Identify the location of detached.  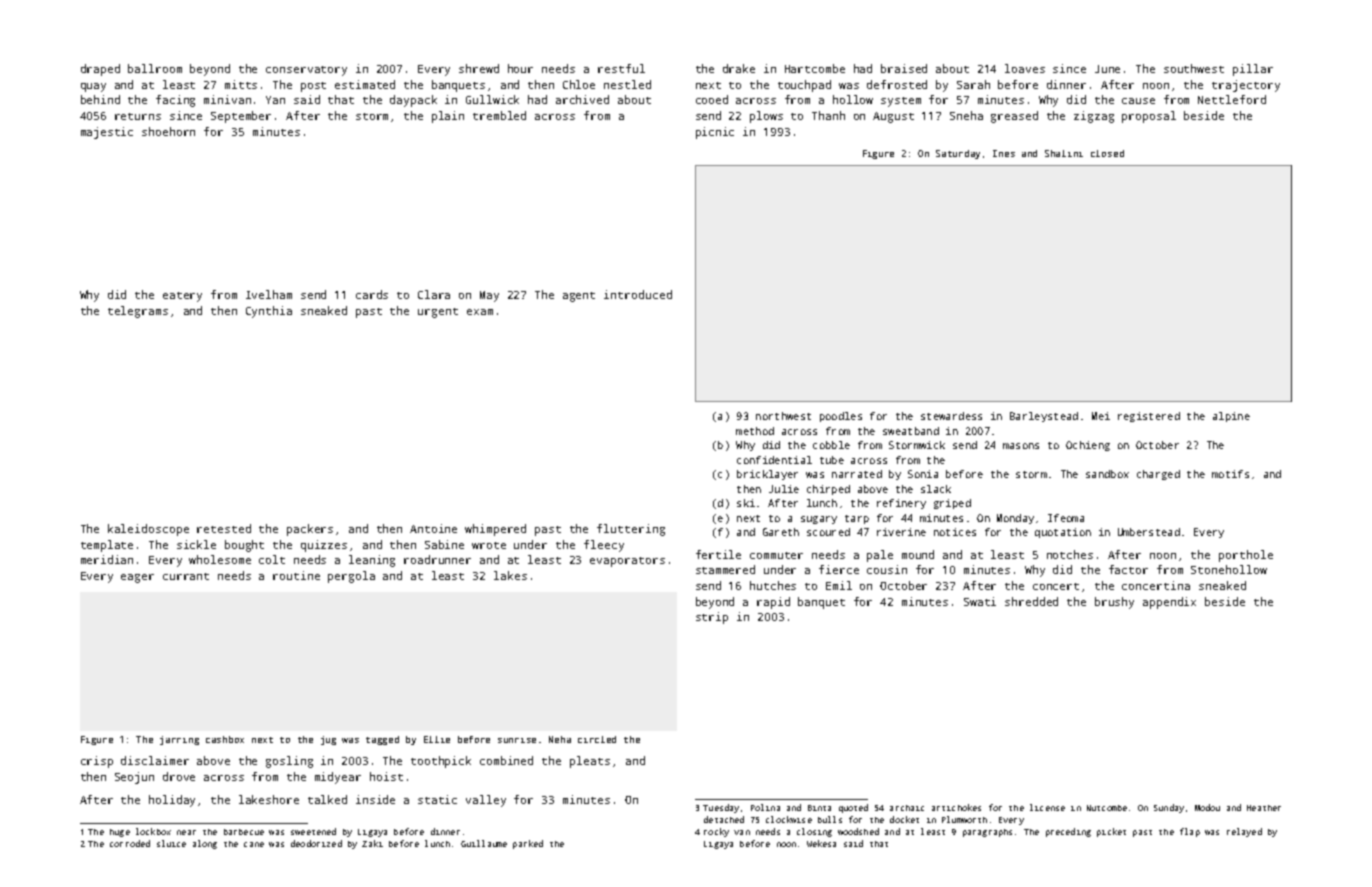
(724, 819).
